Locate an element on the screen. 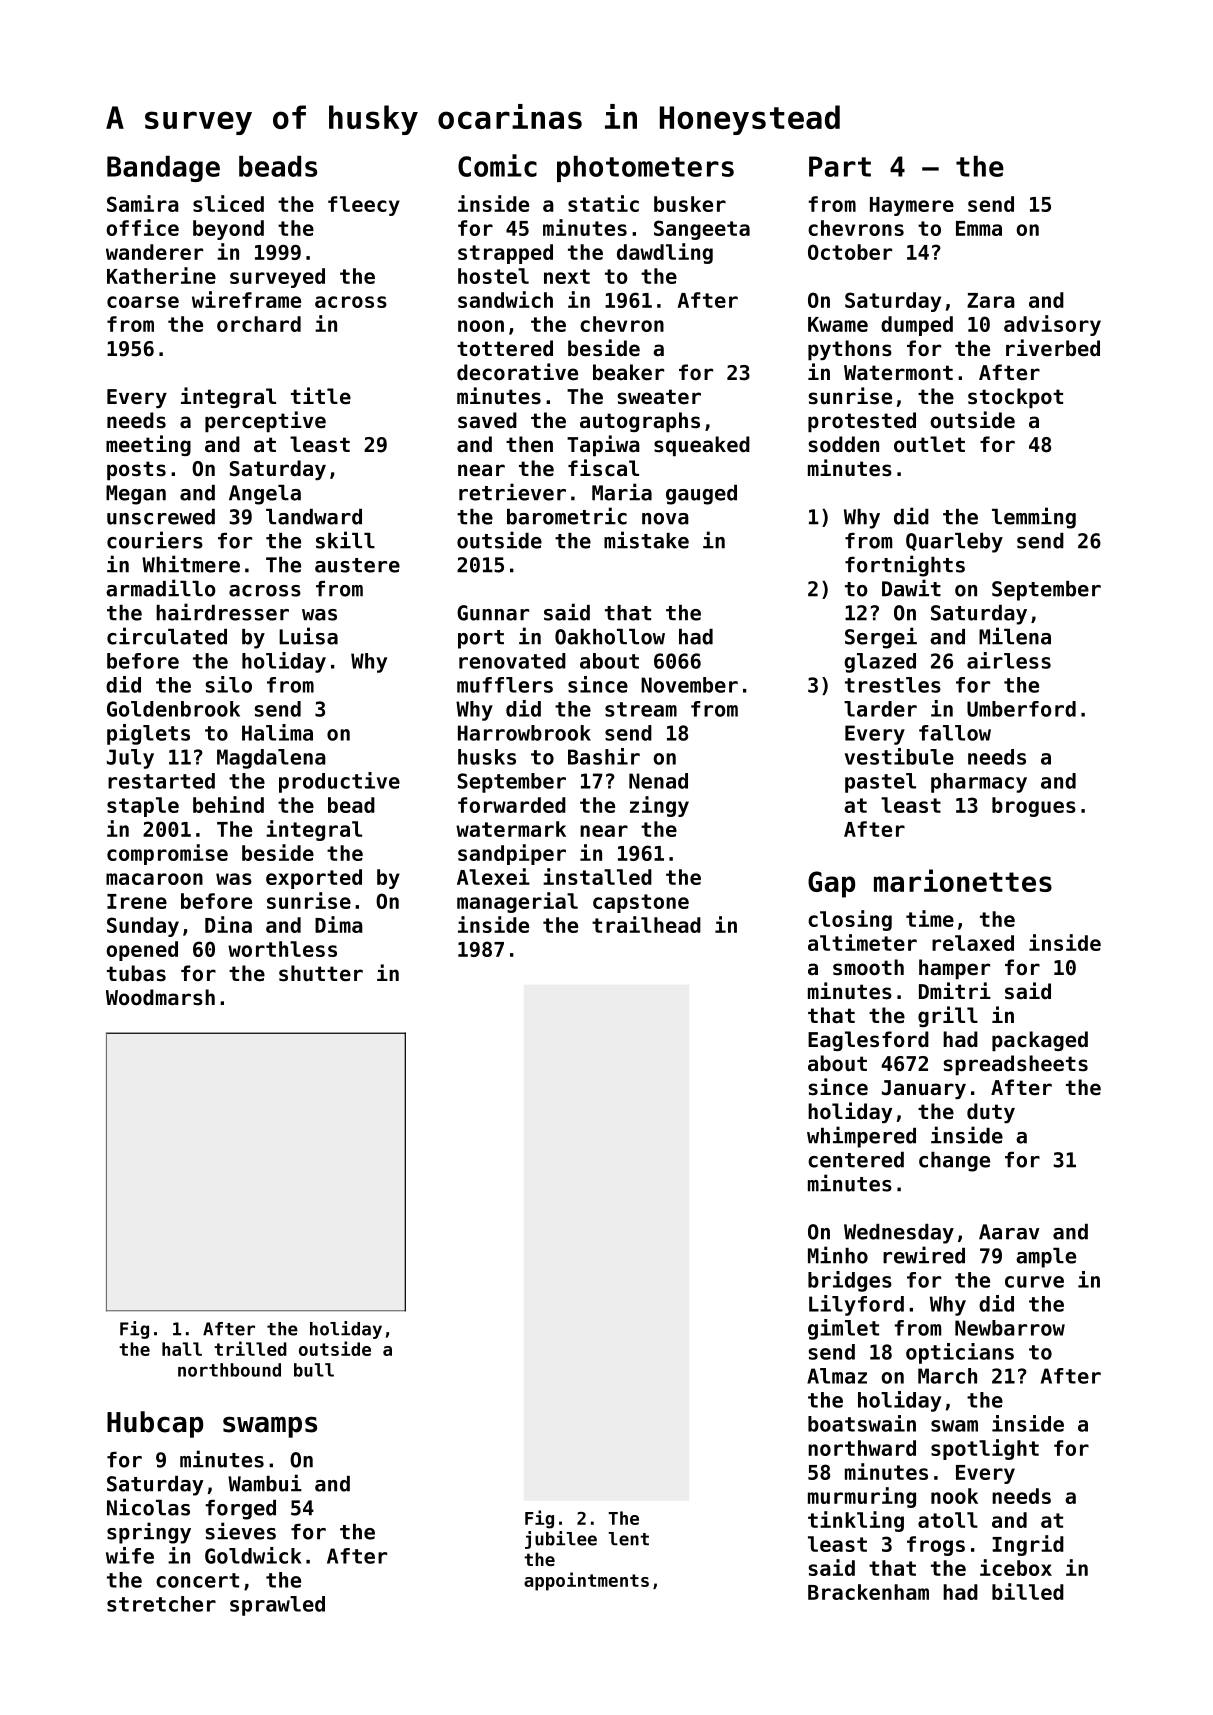  Comic is located at coordinates (497, 165).
